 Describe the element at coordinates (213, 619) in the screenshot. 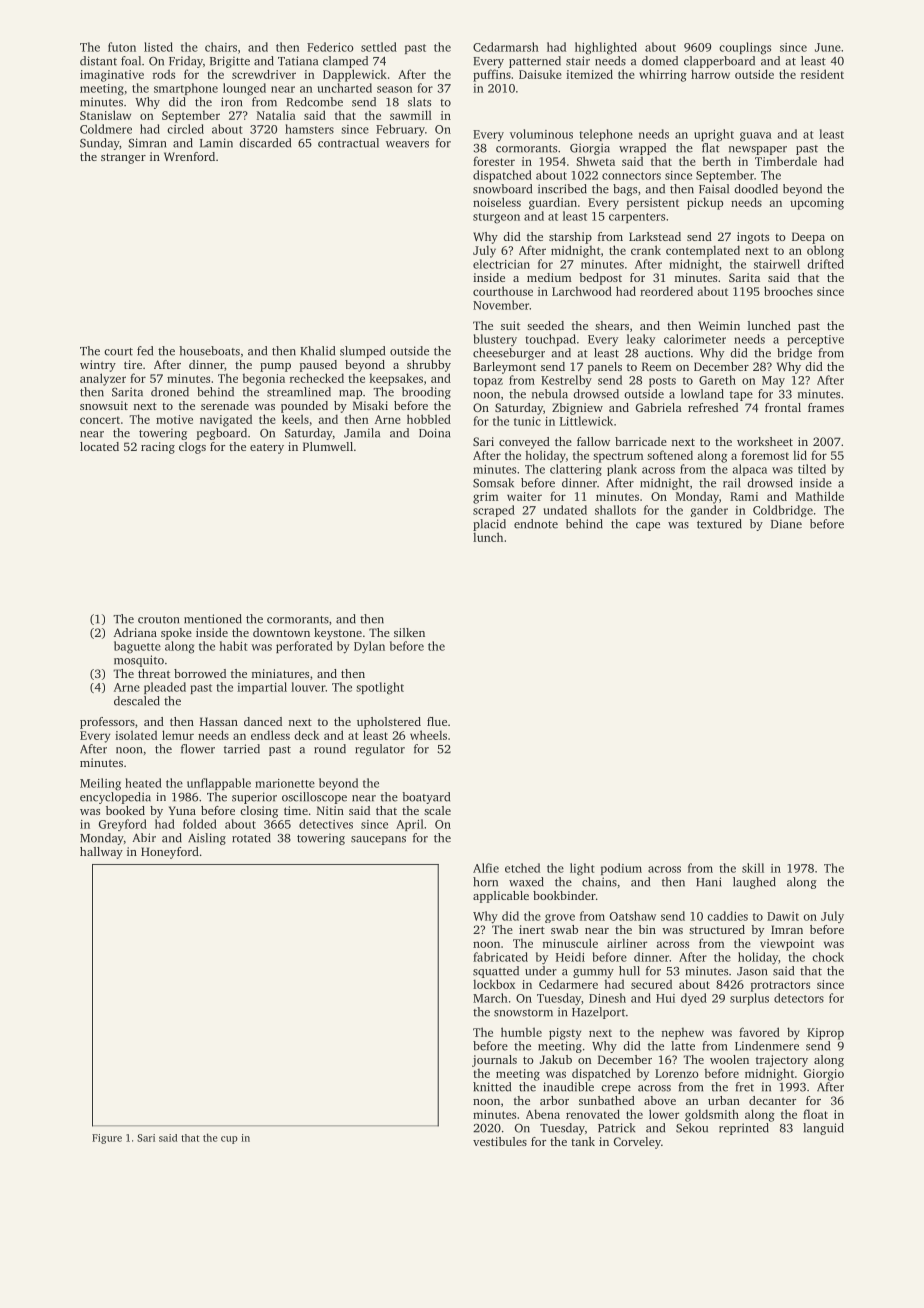

I see `mentioned` at that location.
